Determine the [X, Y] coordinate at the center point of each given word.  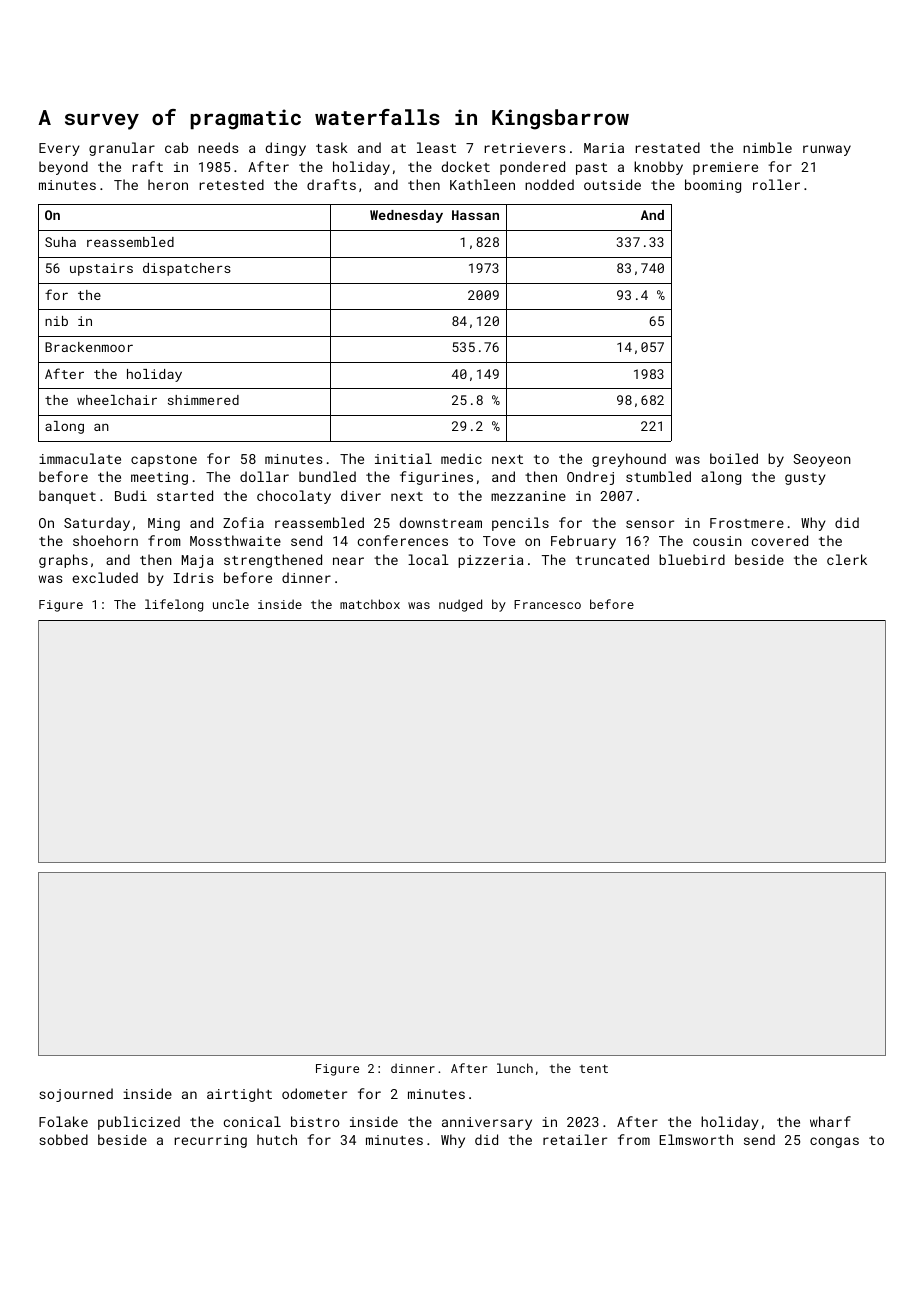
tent [594, 1069]
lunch [515, 1068]
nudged [460, 605]
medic [461, 458]
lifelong [174, 605]
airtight [239, 1095]
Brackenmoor [89, 347]
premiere [725, 168]
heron [168, 184]
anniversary [487, 1123]
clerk [847, 559]
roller [776, 184]
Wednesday [406, 216]
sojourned [76, 1095]
